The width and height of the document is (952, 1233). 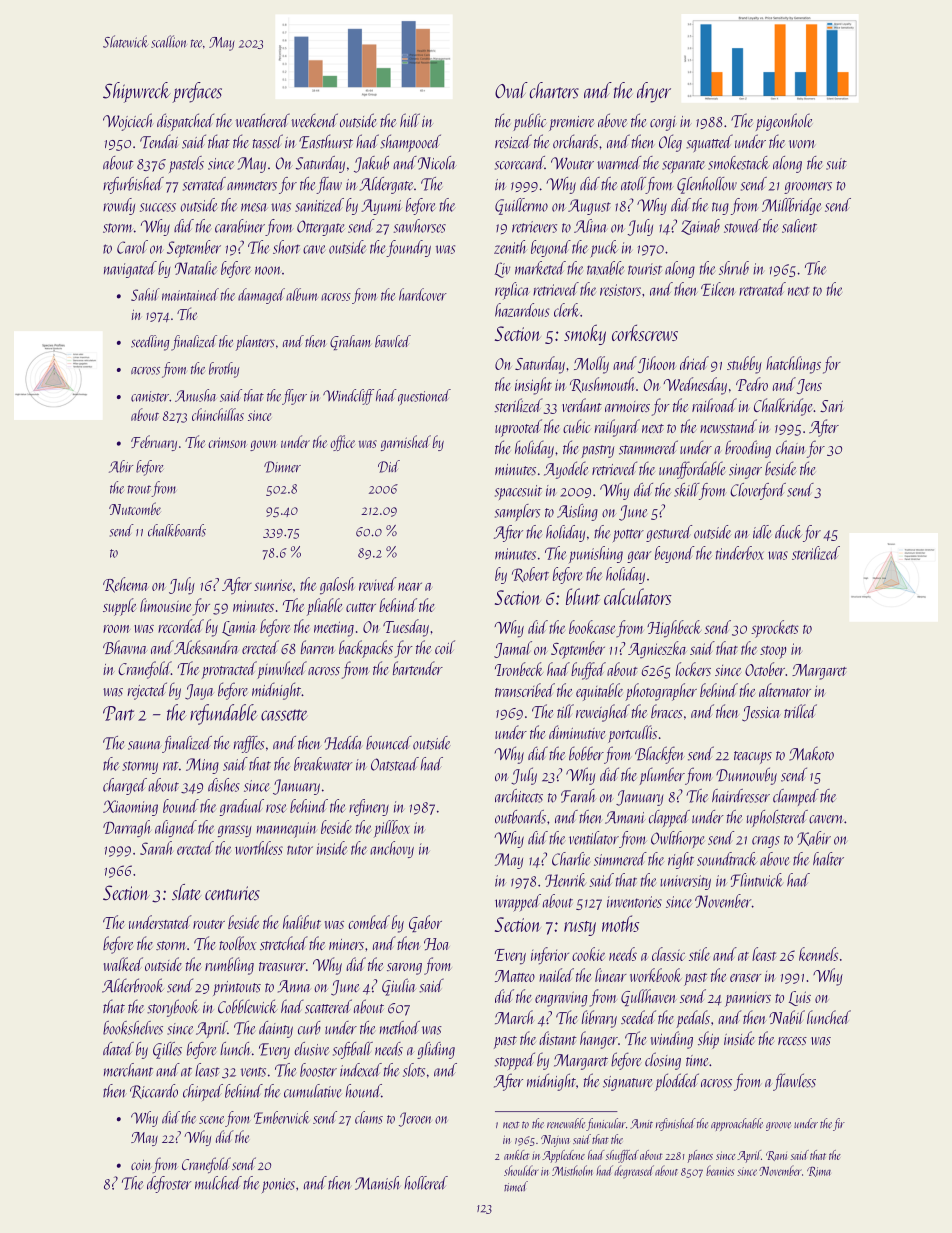 What do you see at coordinates (518, 903) in the document?
I see `wrapped` at bounding box center [518, 903].
